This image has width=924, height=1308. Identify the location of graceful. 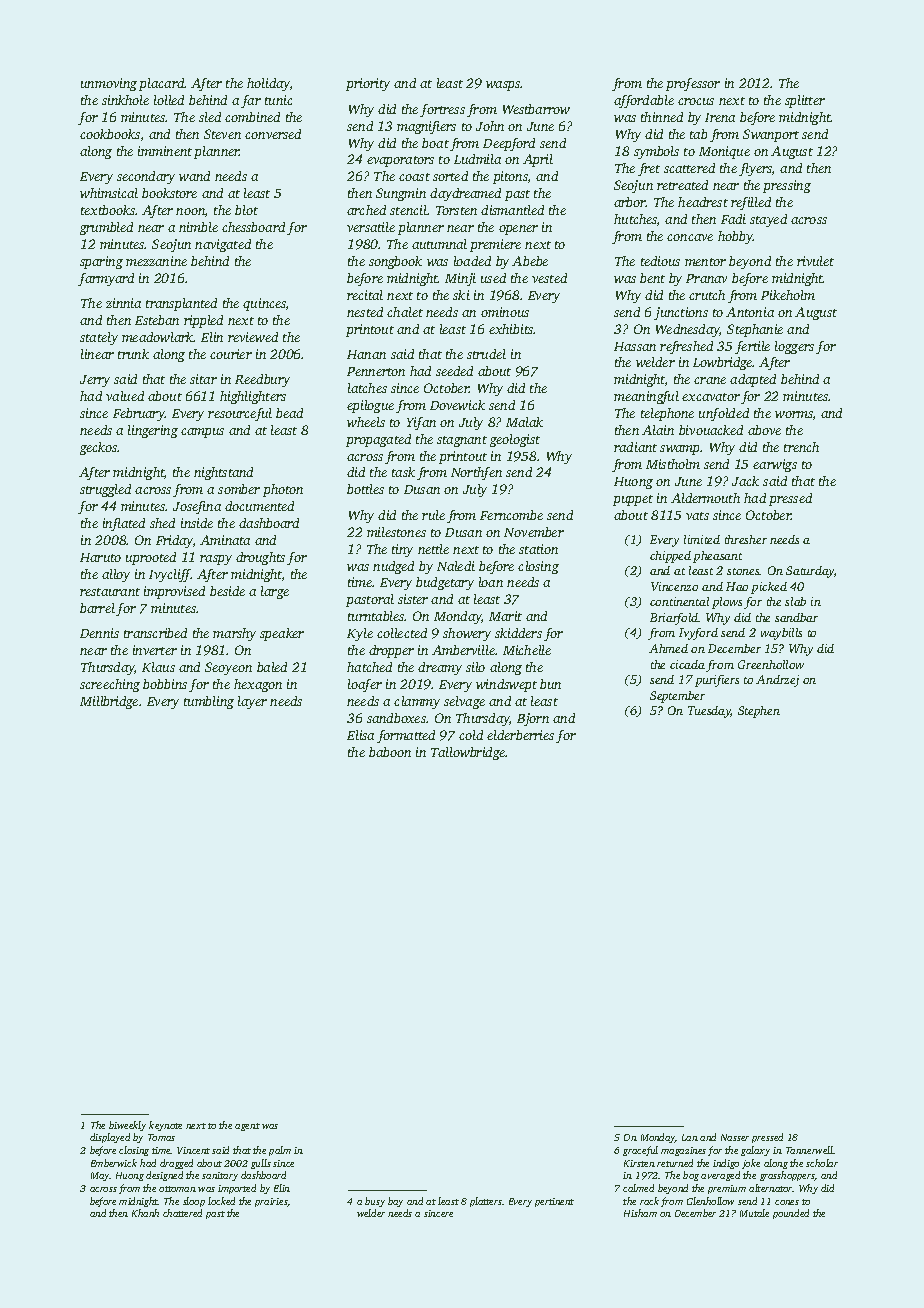
(640, 1151).
